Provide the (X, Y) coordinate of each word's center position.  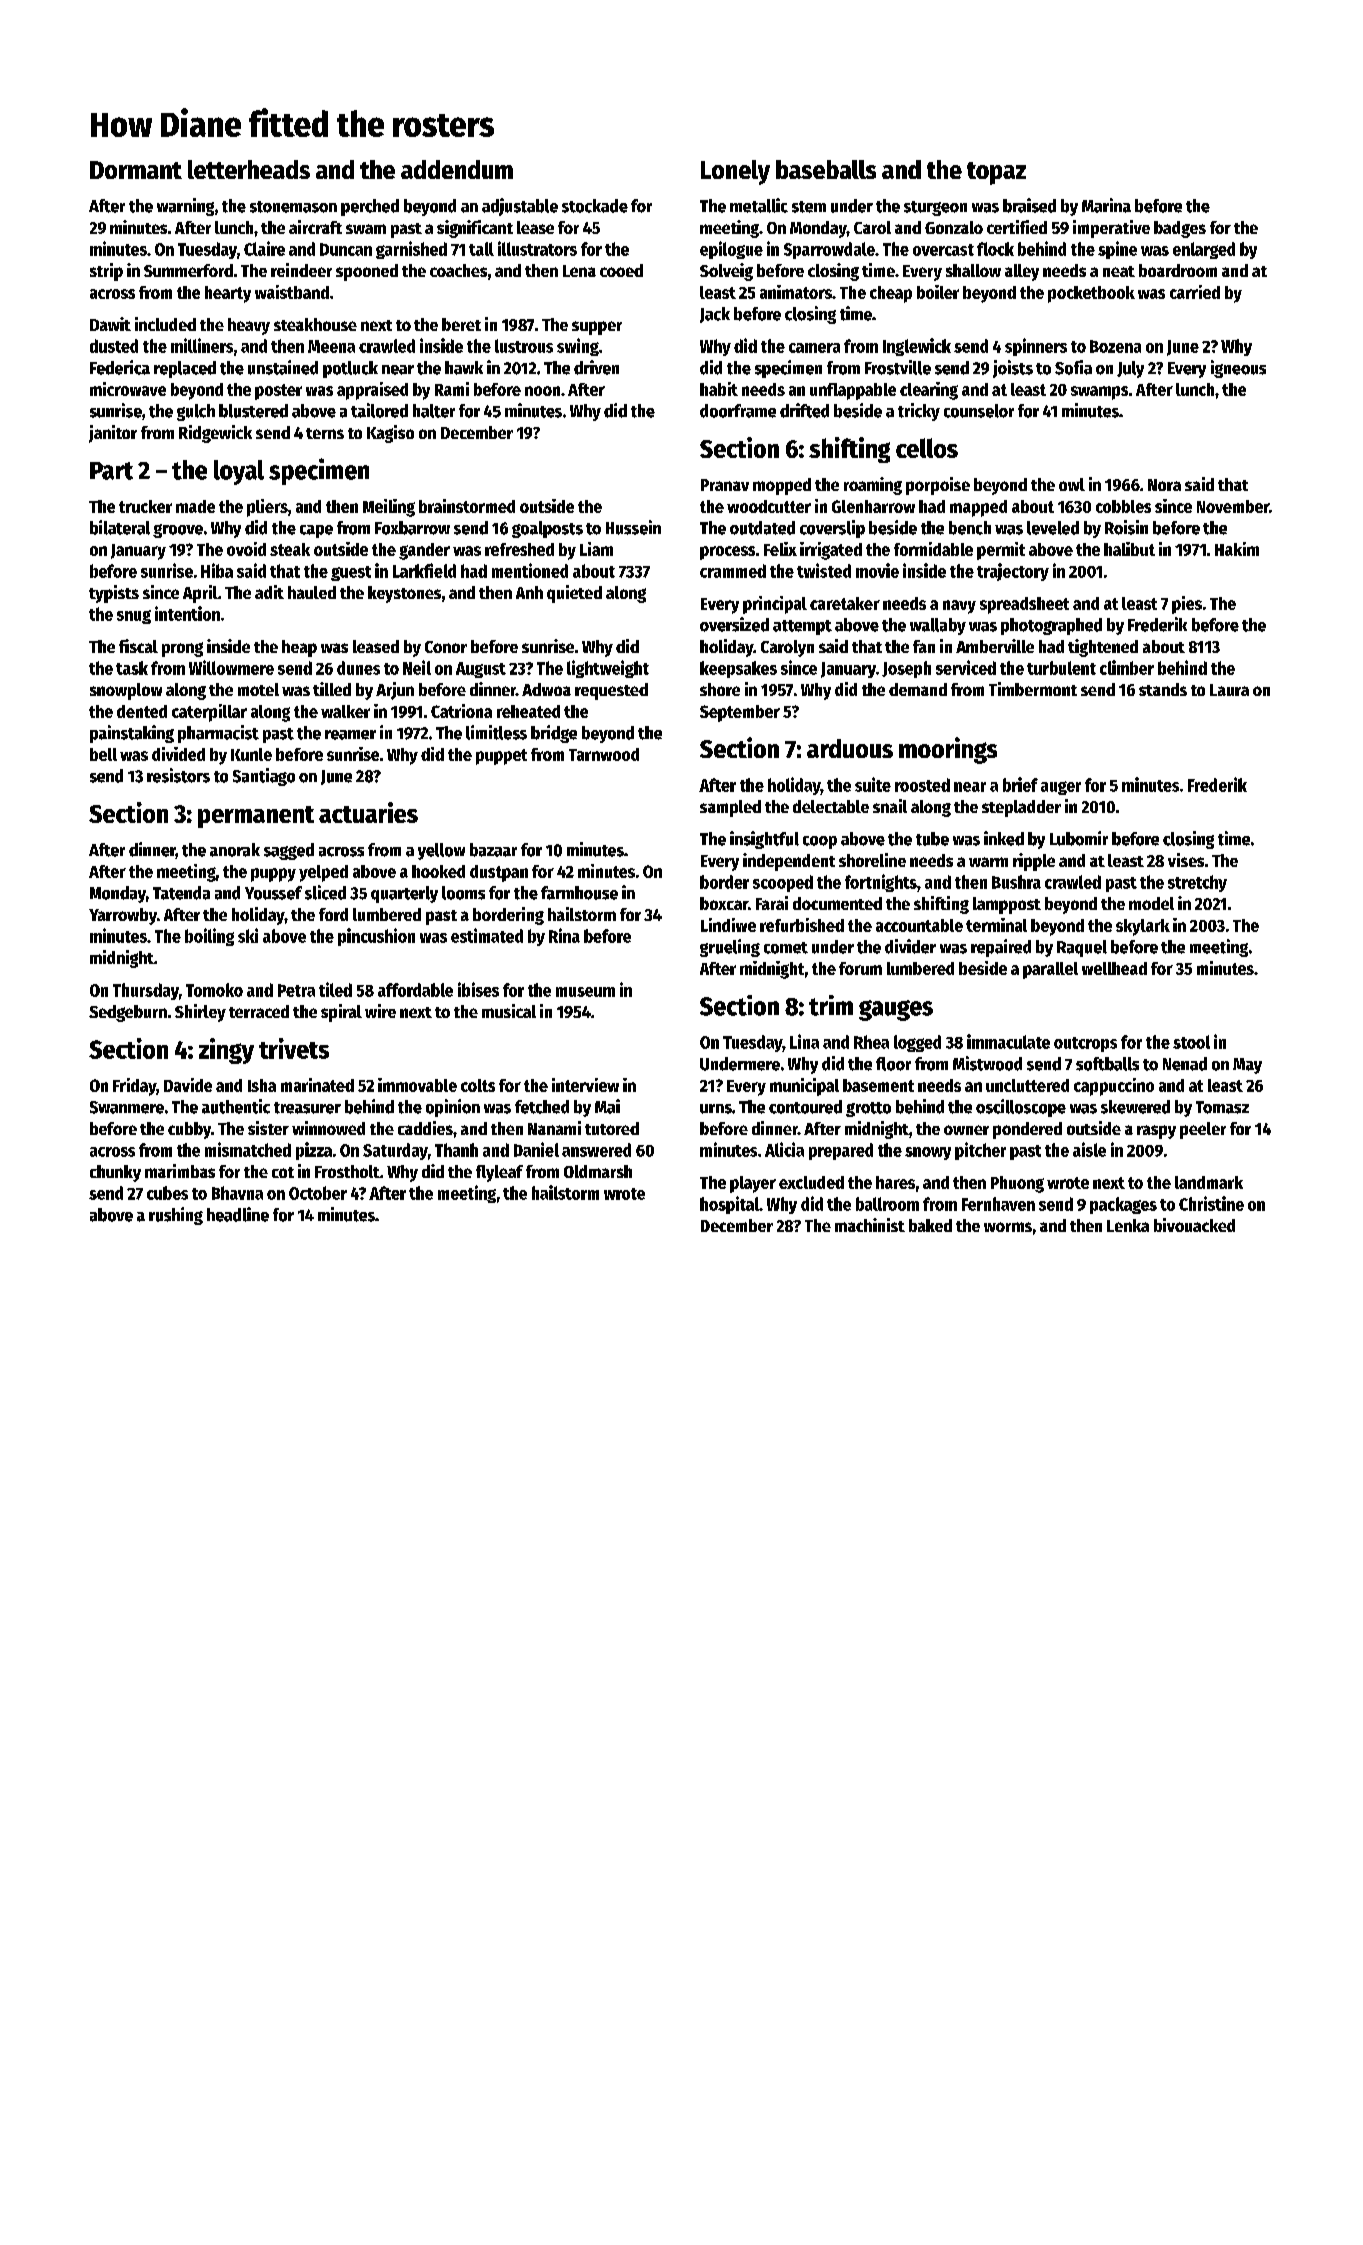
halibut (1129, 549)
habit (719, 389)
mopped (782, 486)
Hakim (1237, 549)
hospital (729, 1205)
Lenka (1128, 1225)
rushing (176, 1216)
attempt (802, 627)
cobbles (1123, 506)
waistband (292, 292)
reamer (350, 735)
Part (111, 471)
